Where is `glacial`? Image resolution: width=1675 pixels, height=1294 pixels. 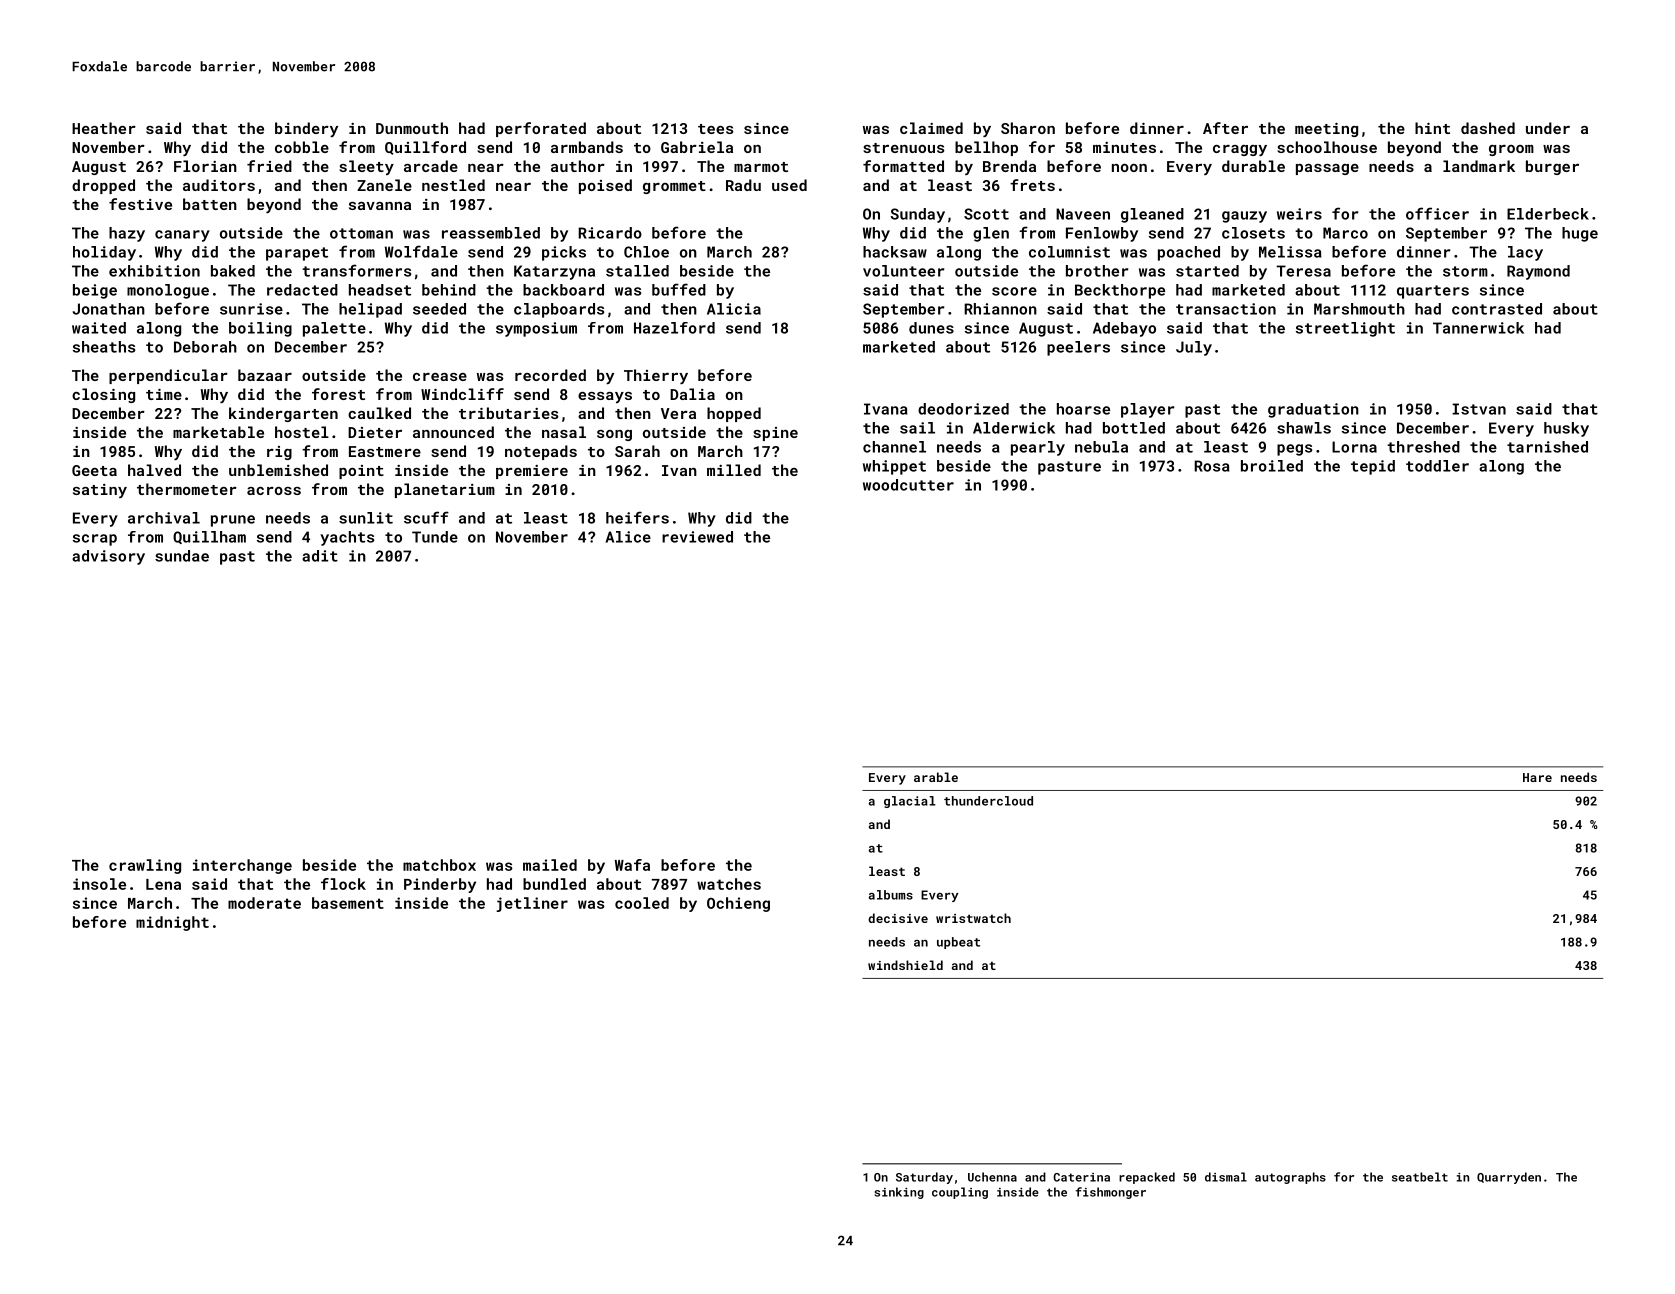 glacial is located at coordinates (910, 802).
